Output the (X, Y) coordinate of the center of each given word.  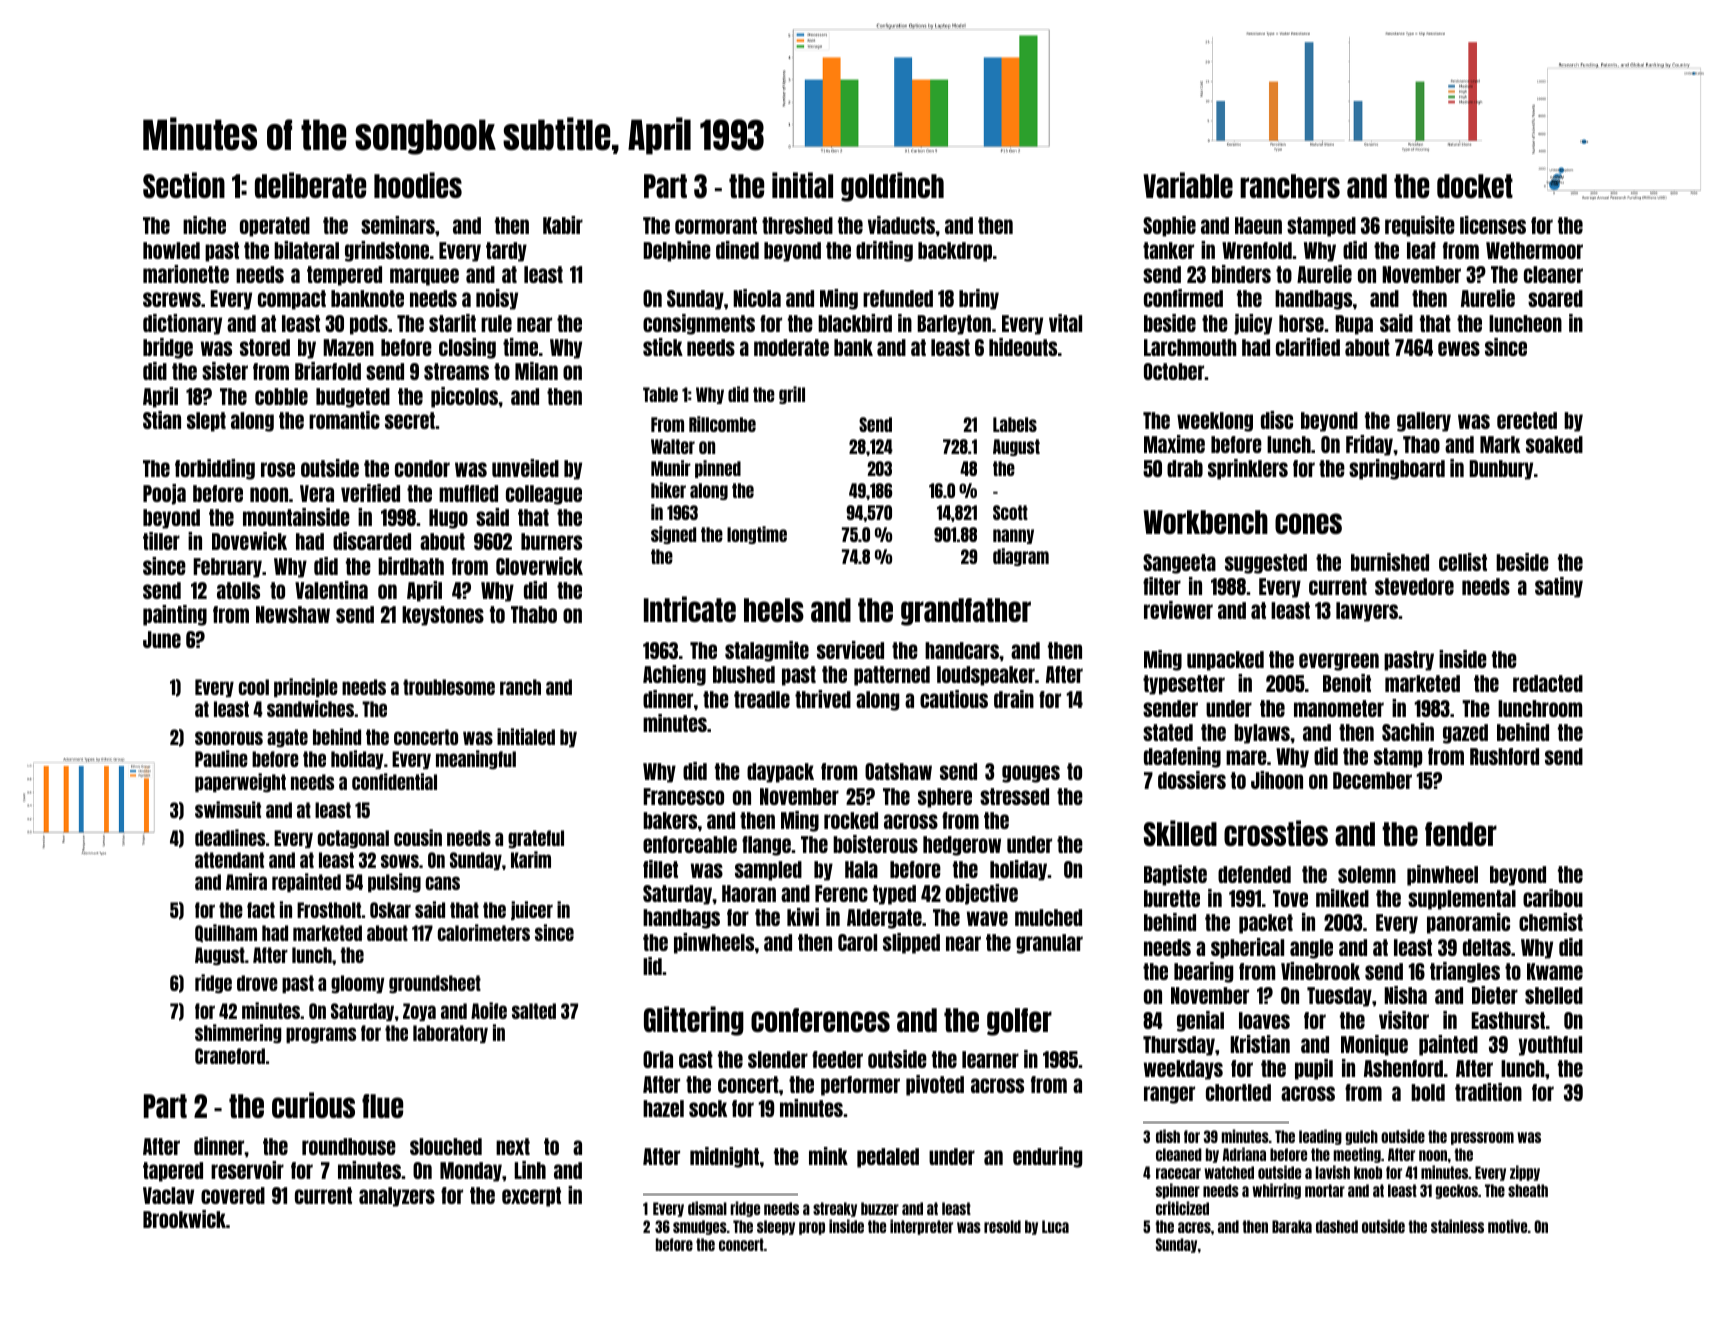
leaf (1421, 250)
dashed (1337, 1226)
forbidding (215, 469)
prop (812, 1228)
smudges (700, 1227)
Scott (1010, 512)
